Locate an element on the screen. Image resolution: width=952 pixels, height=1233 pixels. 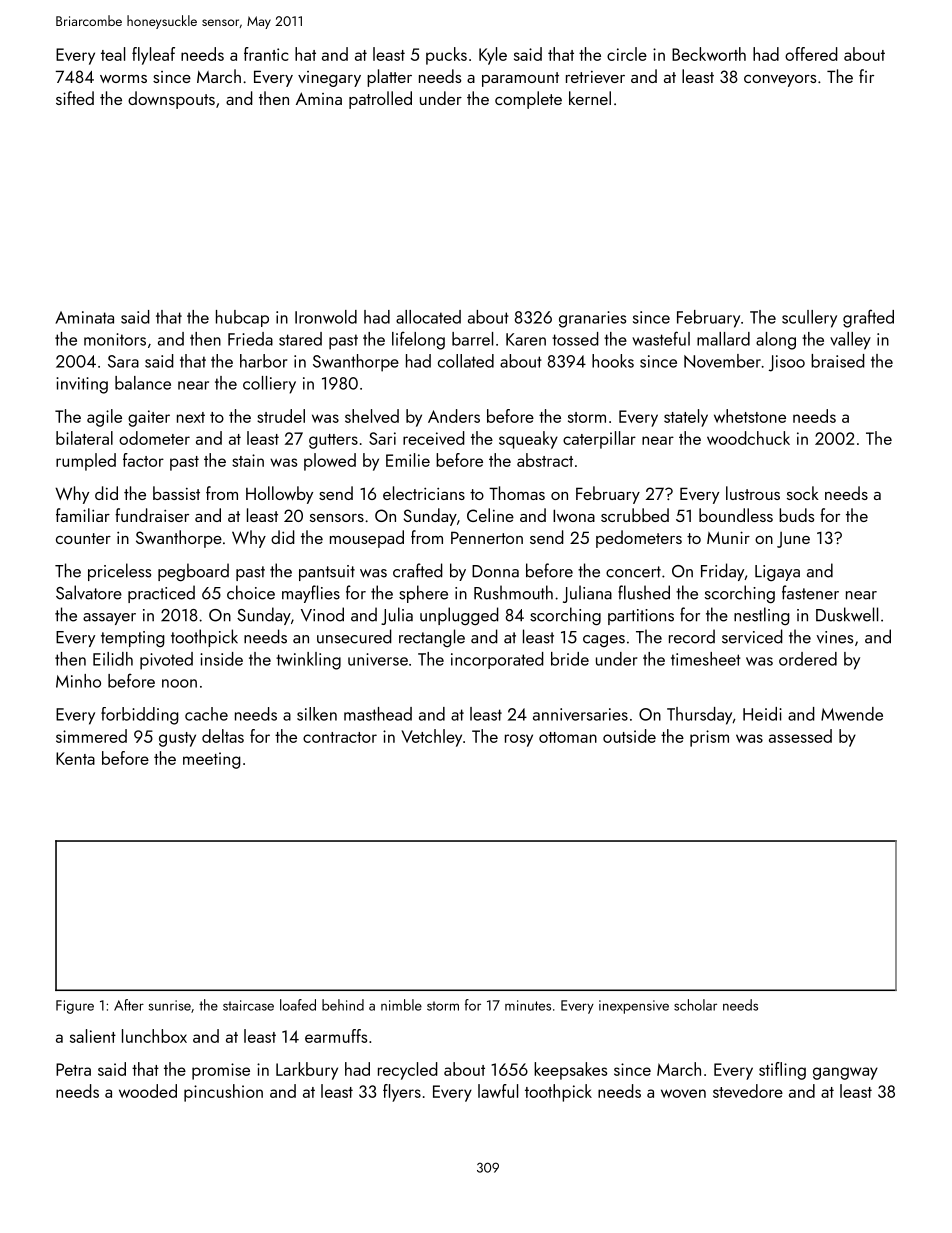
allocated is located at coordinates (428, 317).
